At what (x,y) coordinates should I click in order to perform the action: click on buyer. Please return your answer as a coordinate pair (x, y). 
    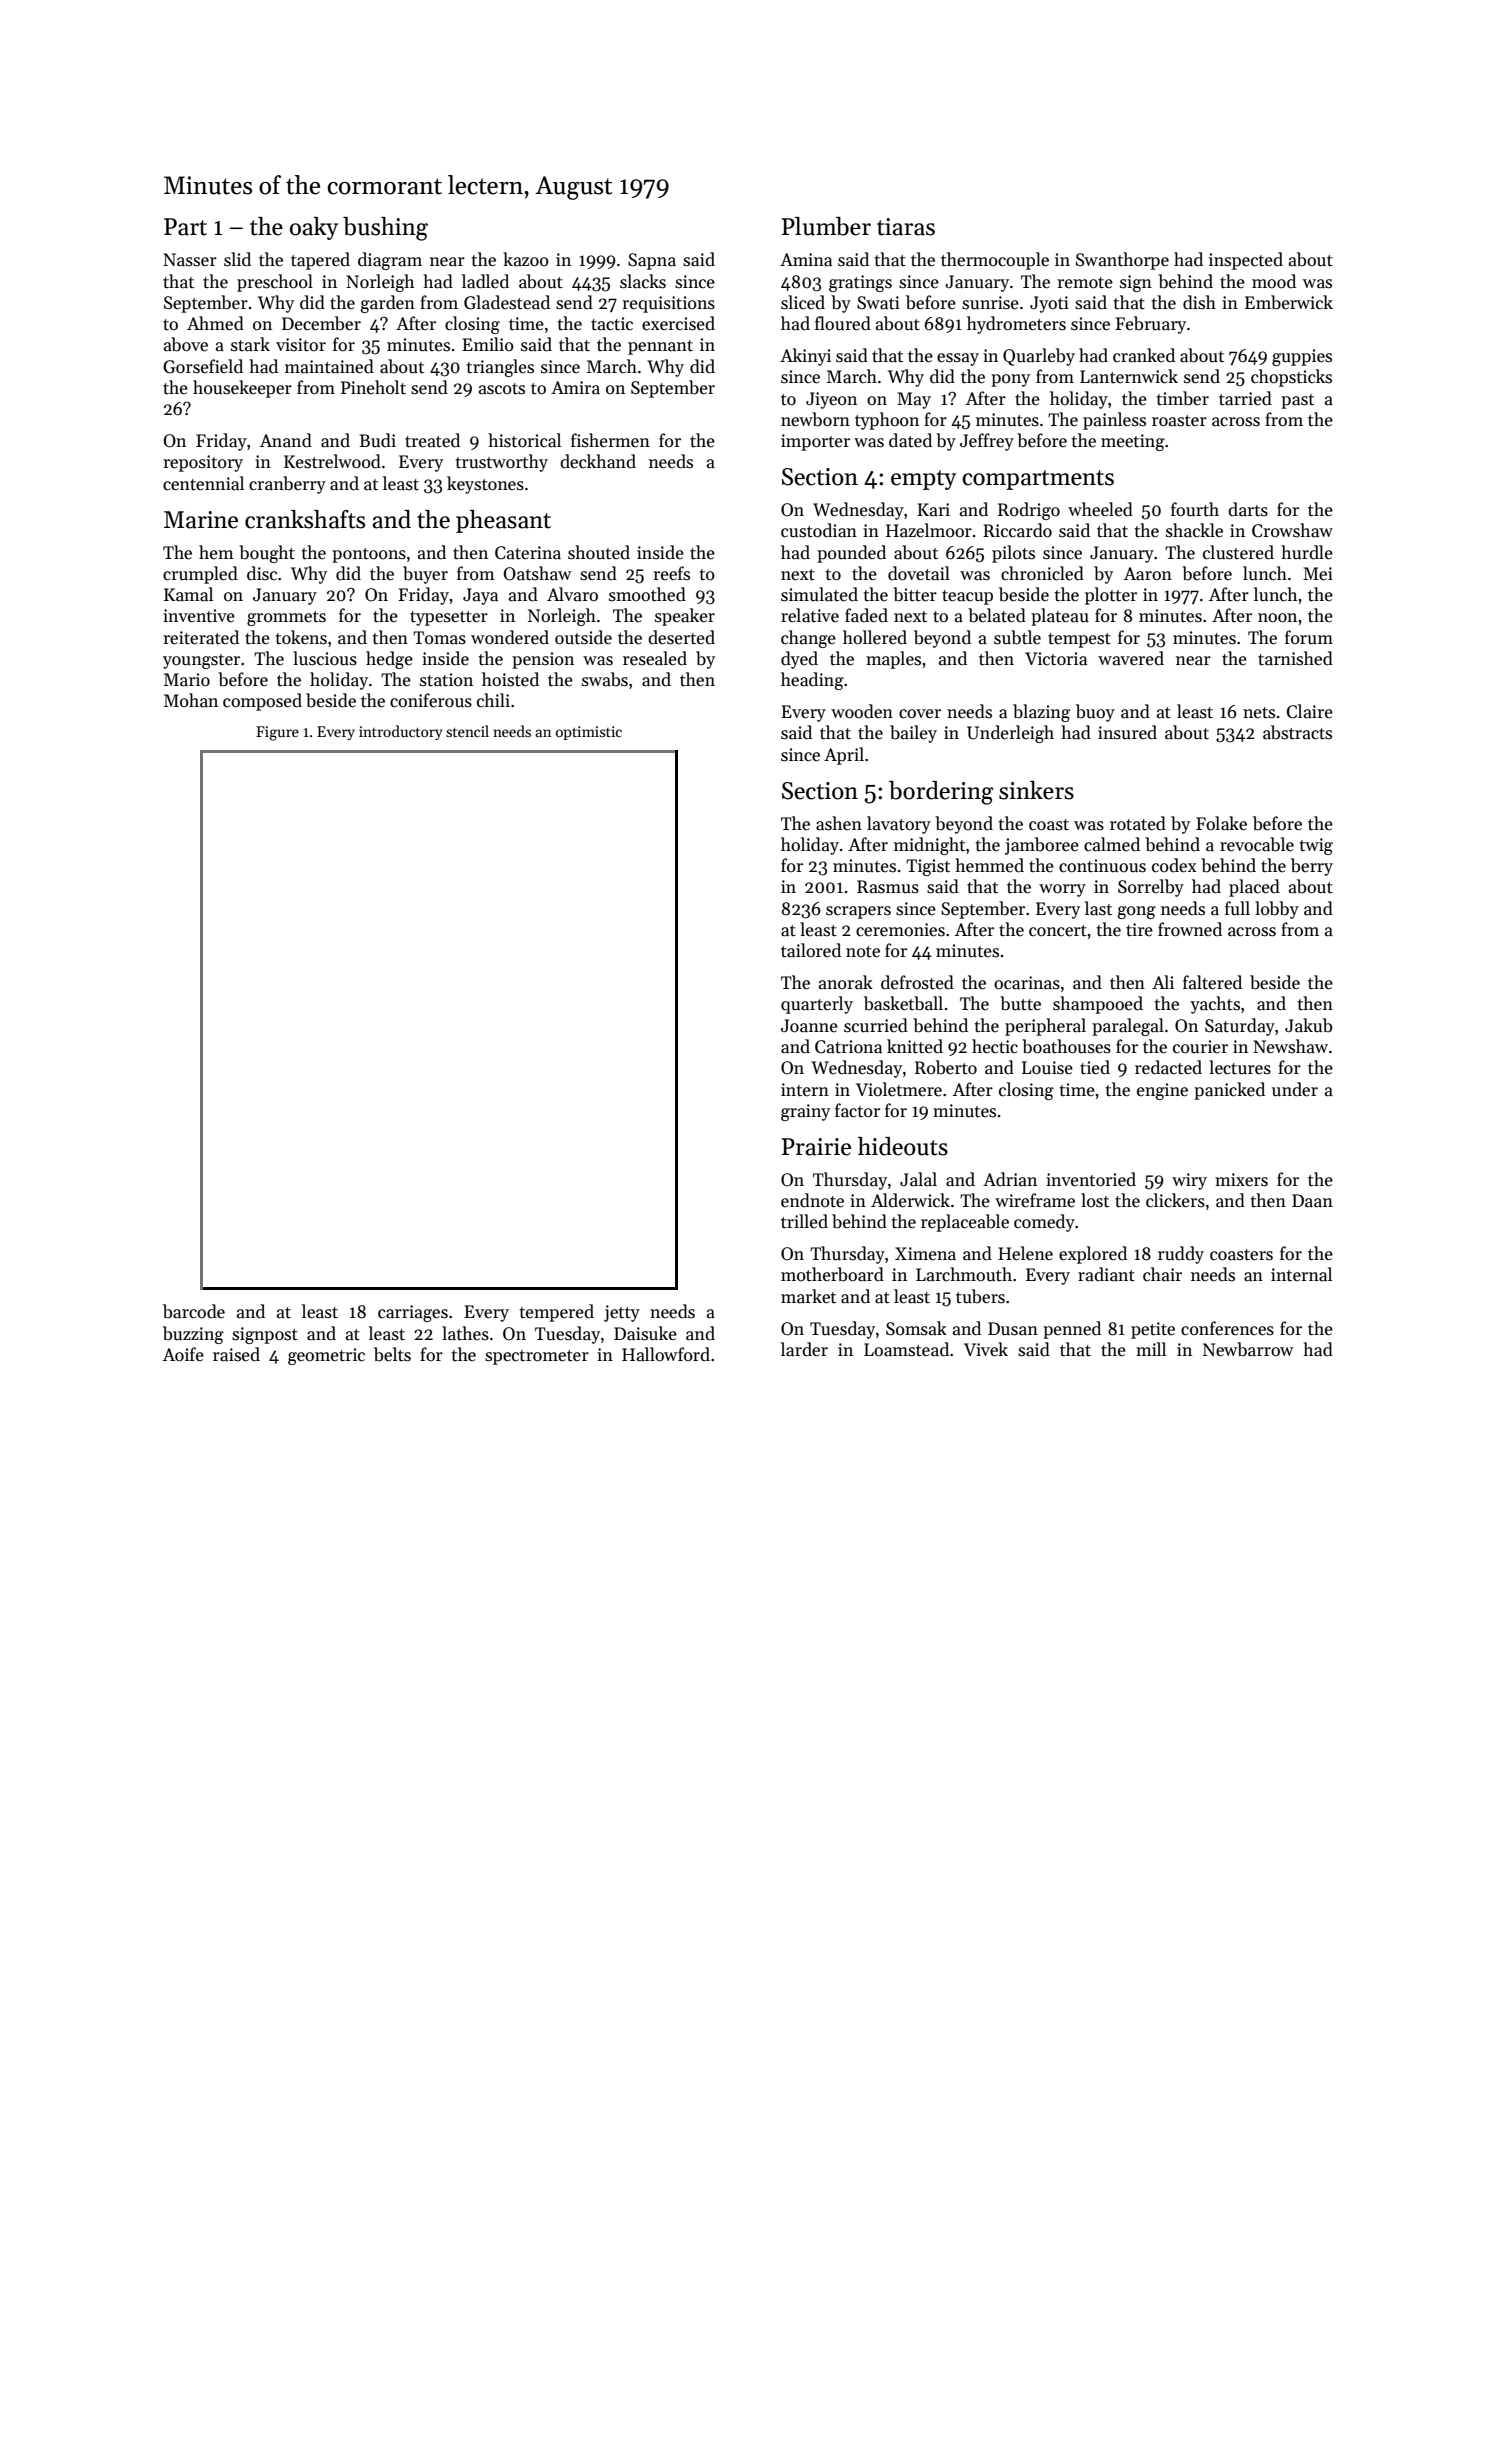
    Looking at the image, I should click on (425, 575).
